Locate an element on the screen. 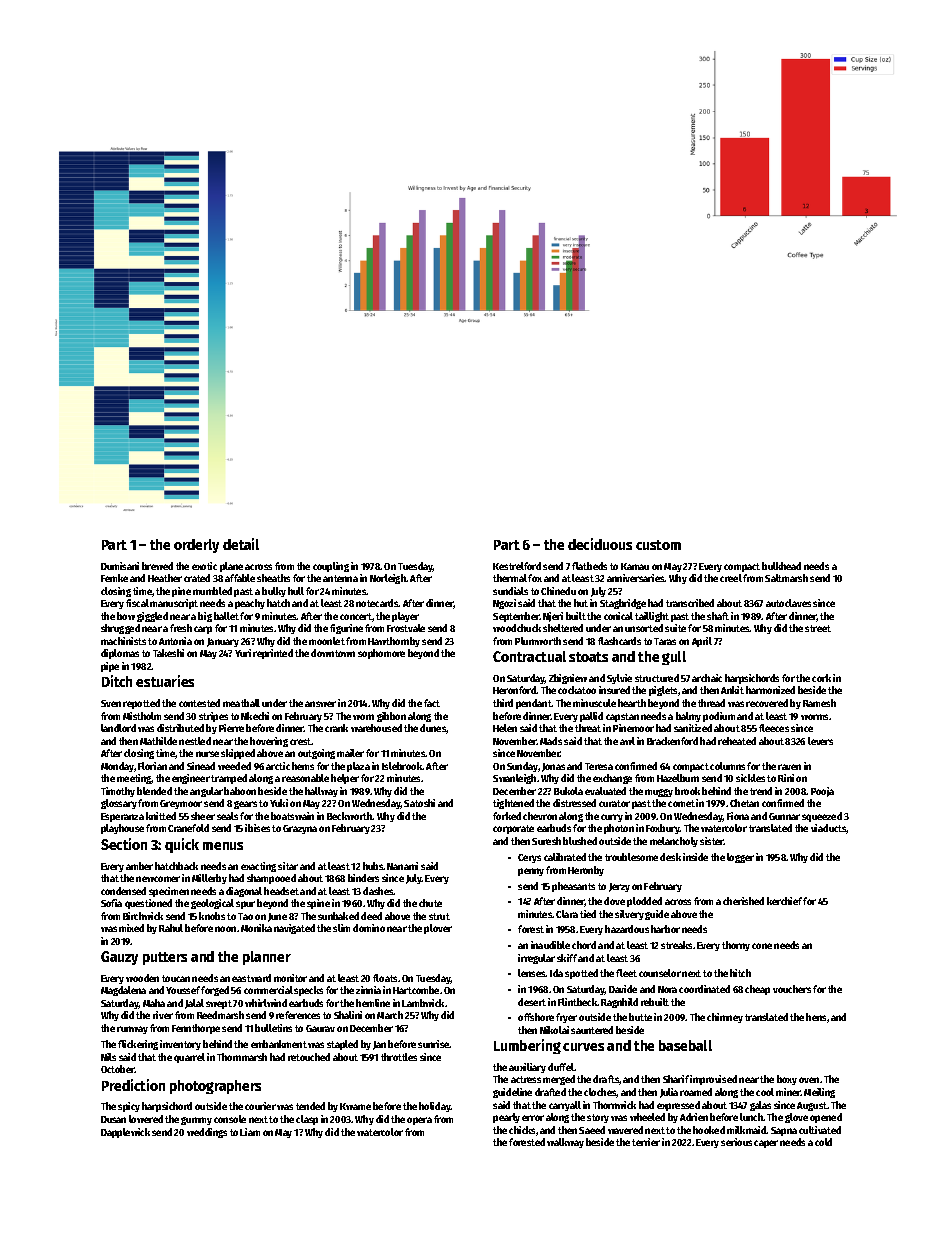 This screenshot has width=952, height=1233. desert is located at coordinates (532, 1002).
